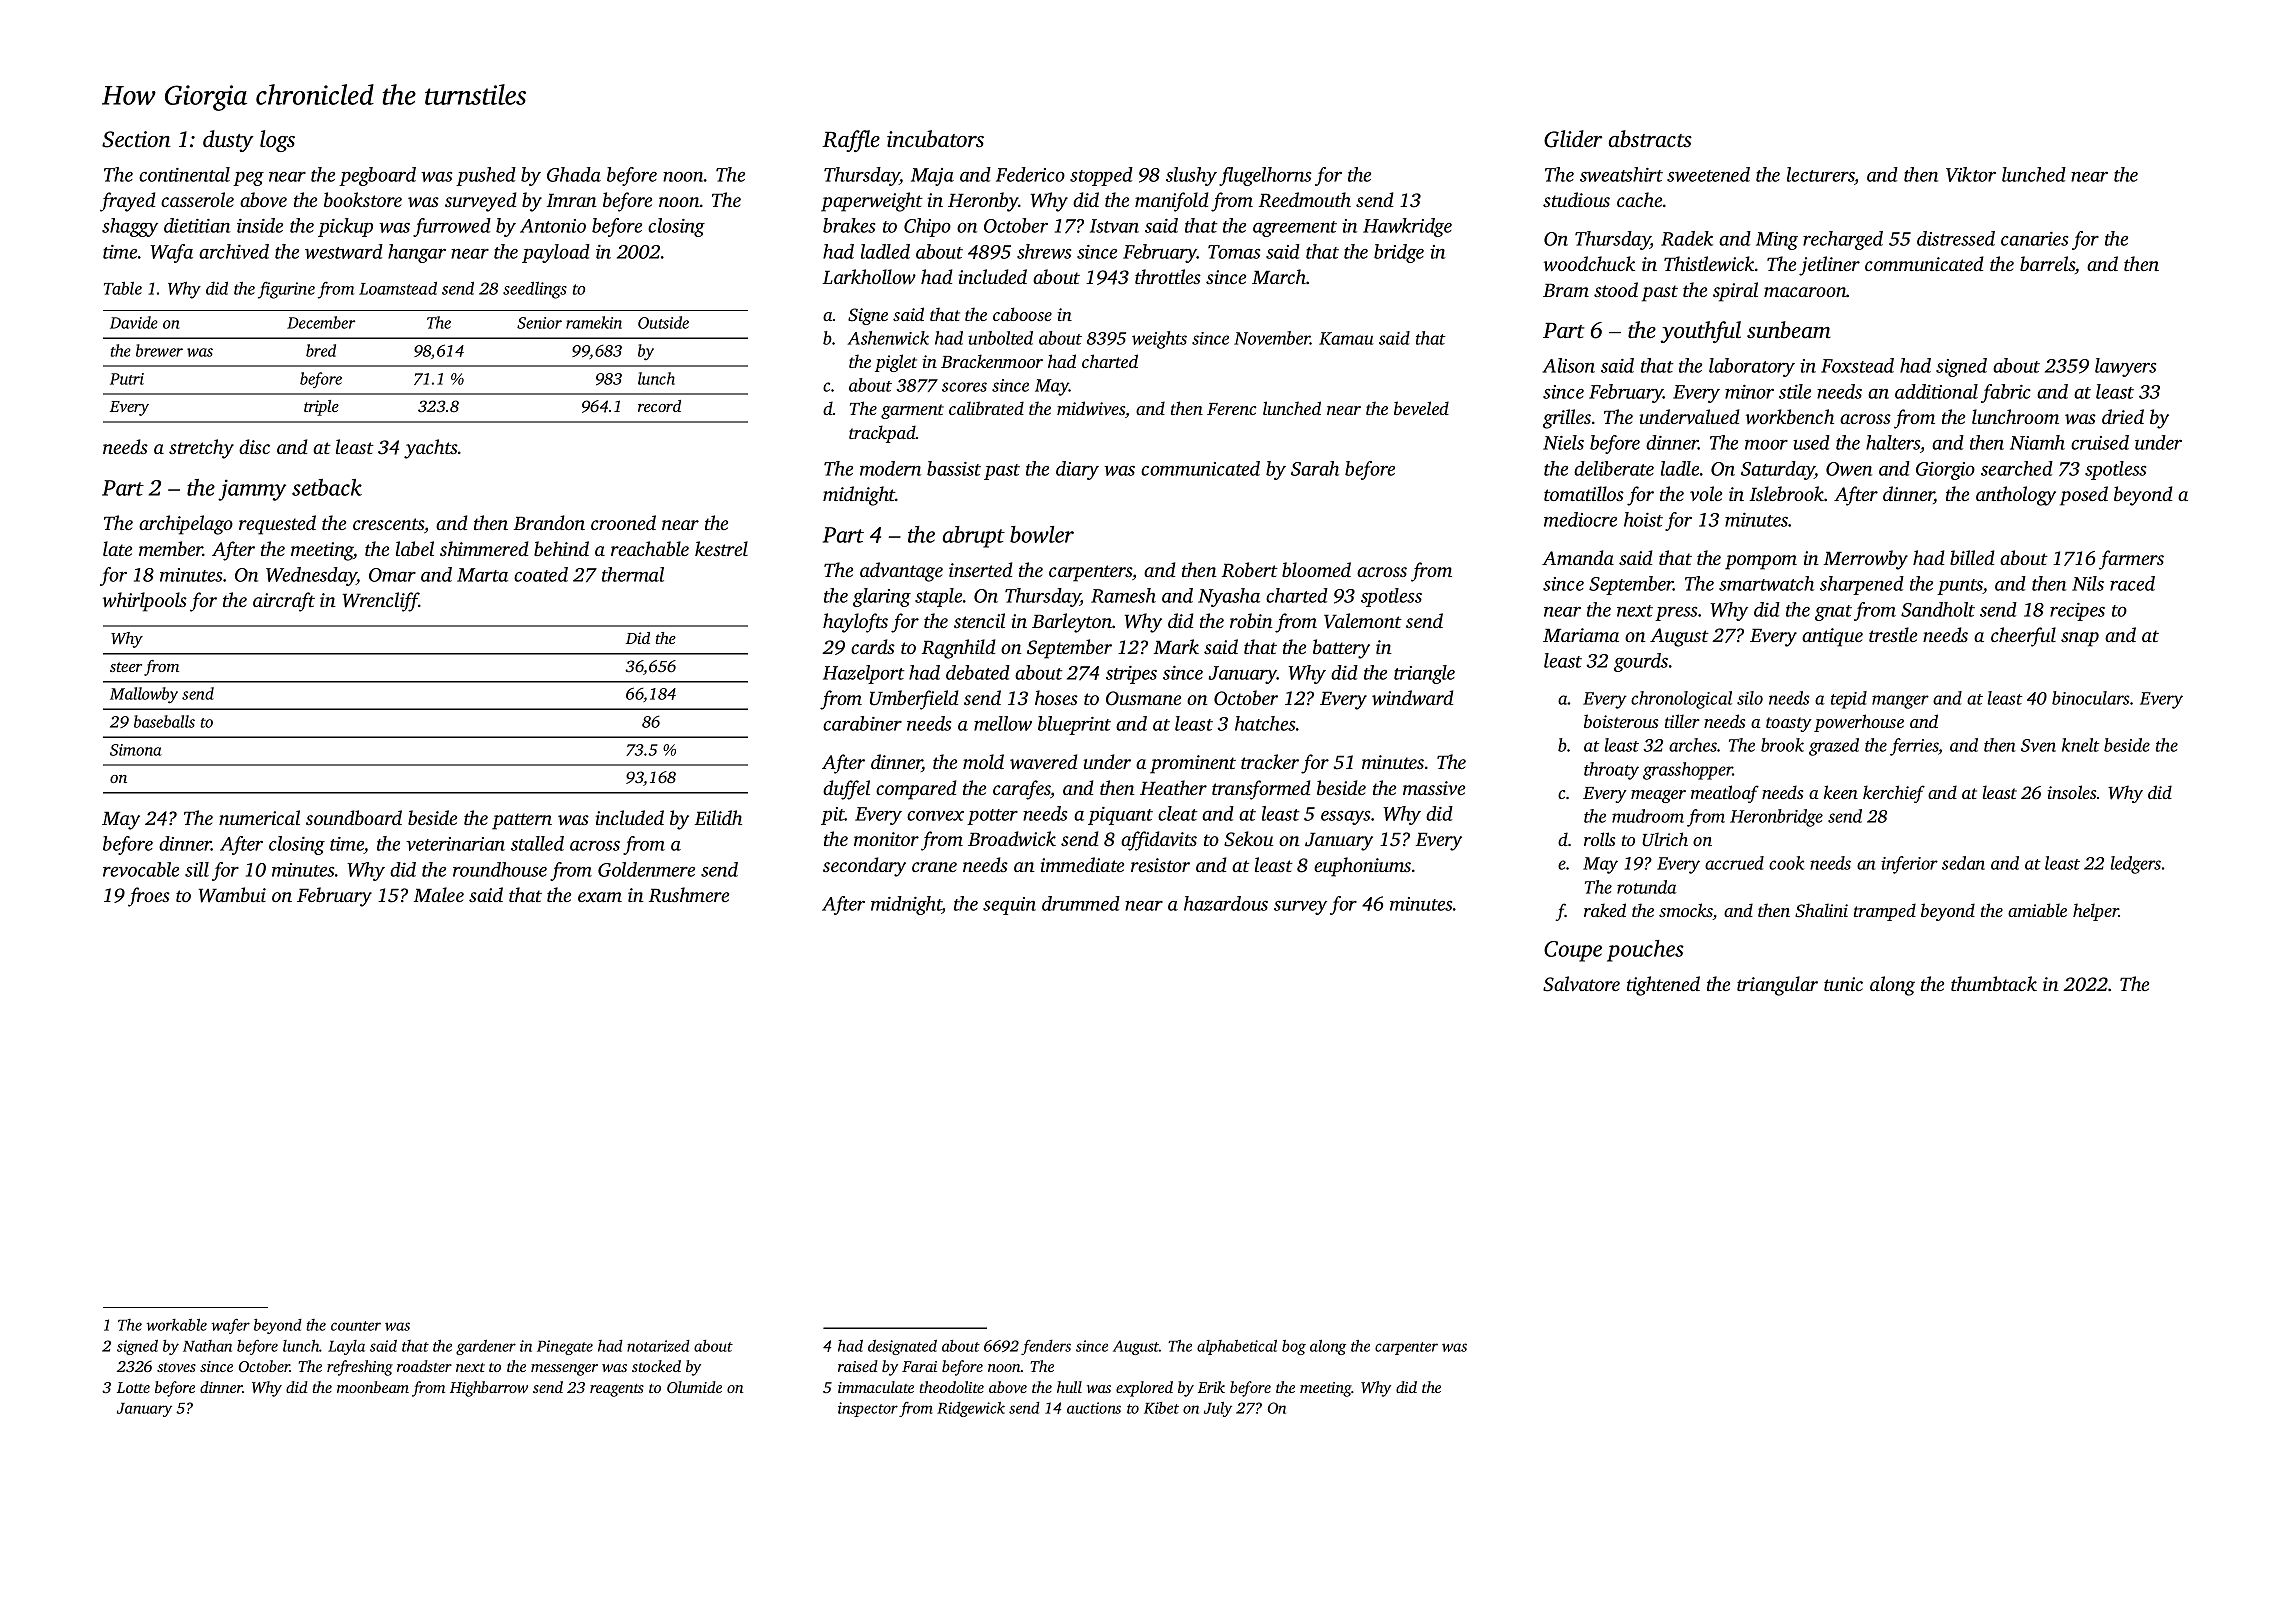 Image resolution: width=2292 pixels, height=1620 pixels. I want to click on sunbeam, so click(1789, 330).
